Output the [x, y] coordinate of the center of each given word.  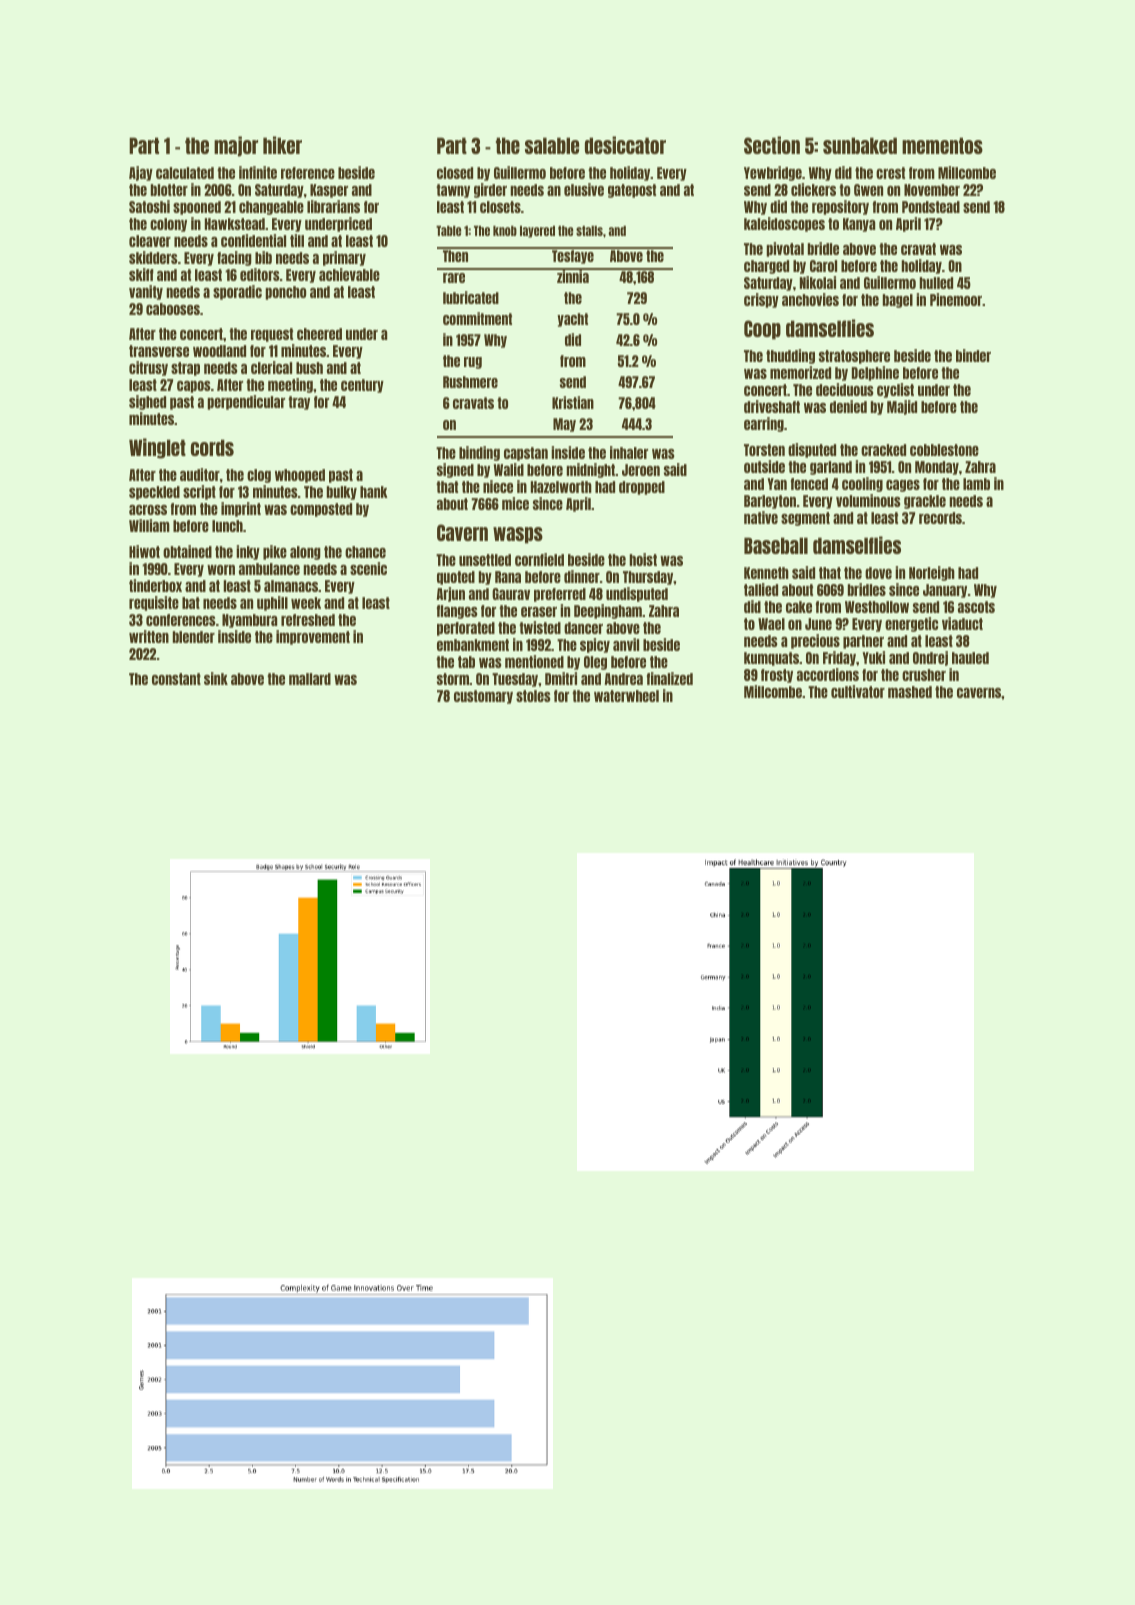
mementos [942, 145]
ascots [976, 607]
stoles [533, 696]
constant [176, 679]
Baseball [776, 545]
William [149, 525]
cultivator [858, 691]
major [236, 146]
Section [772, 145]
